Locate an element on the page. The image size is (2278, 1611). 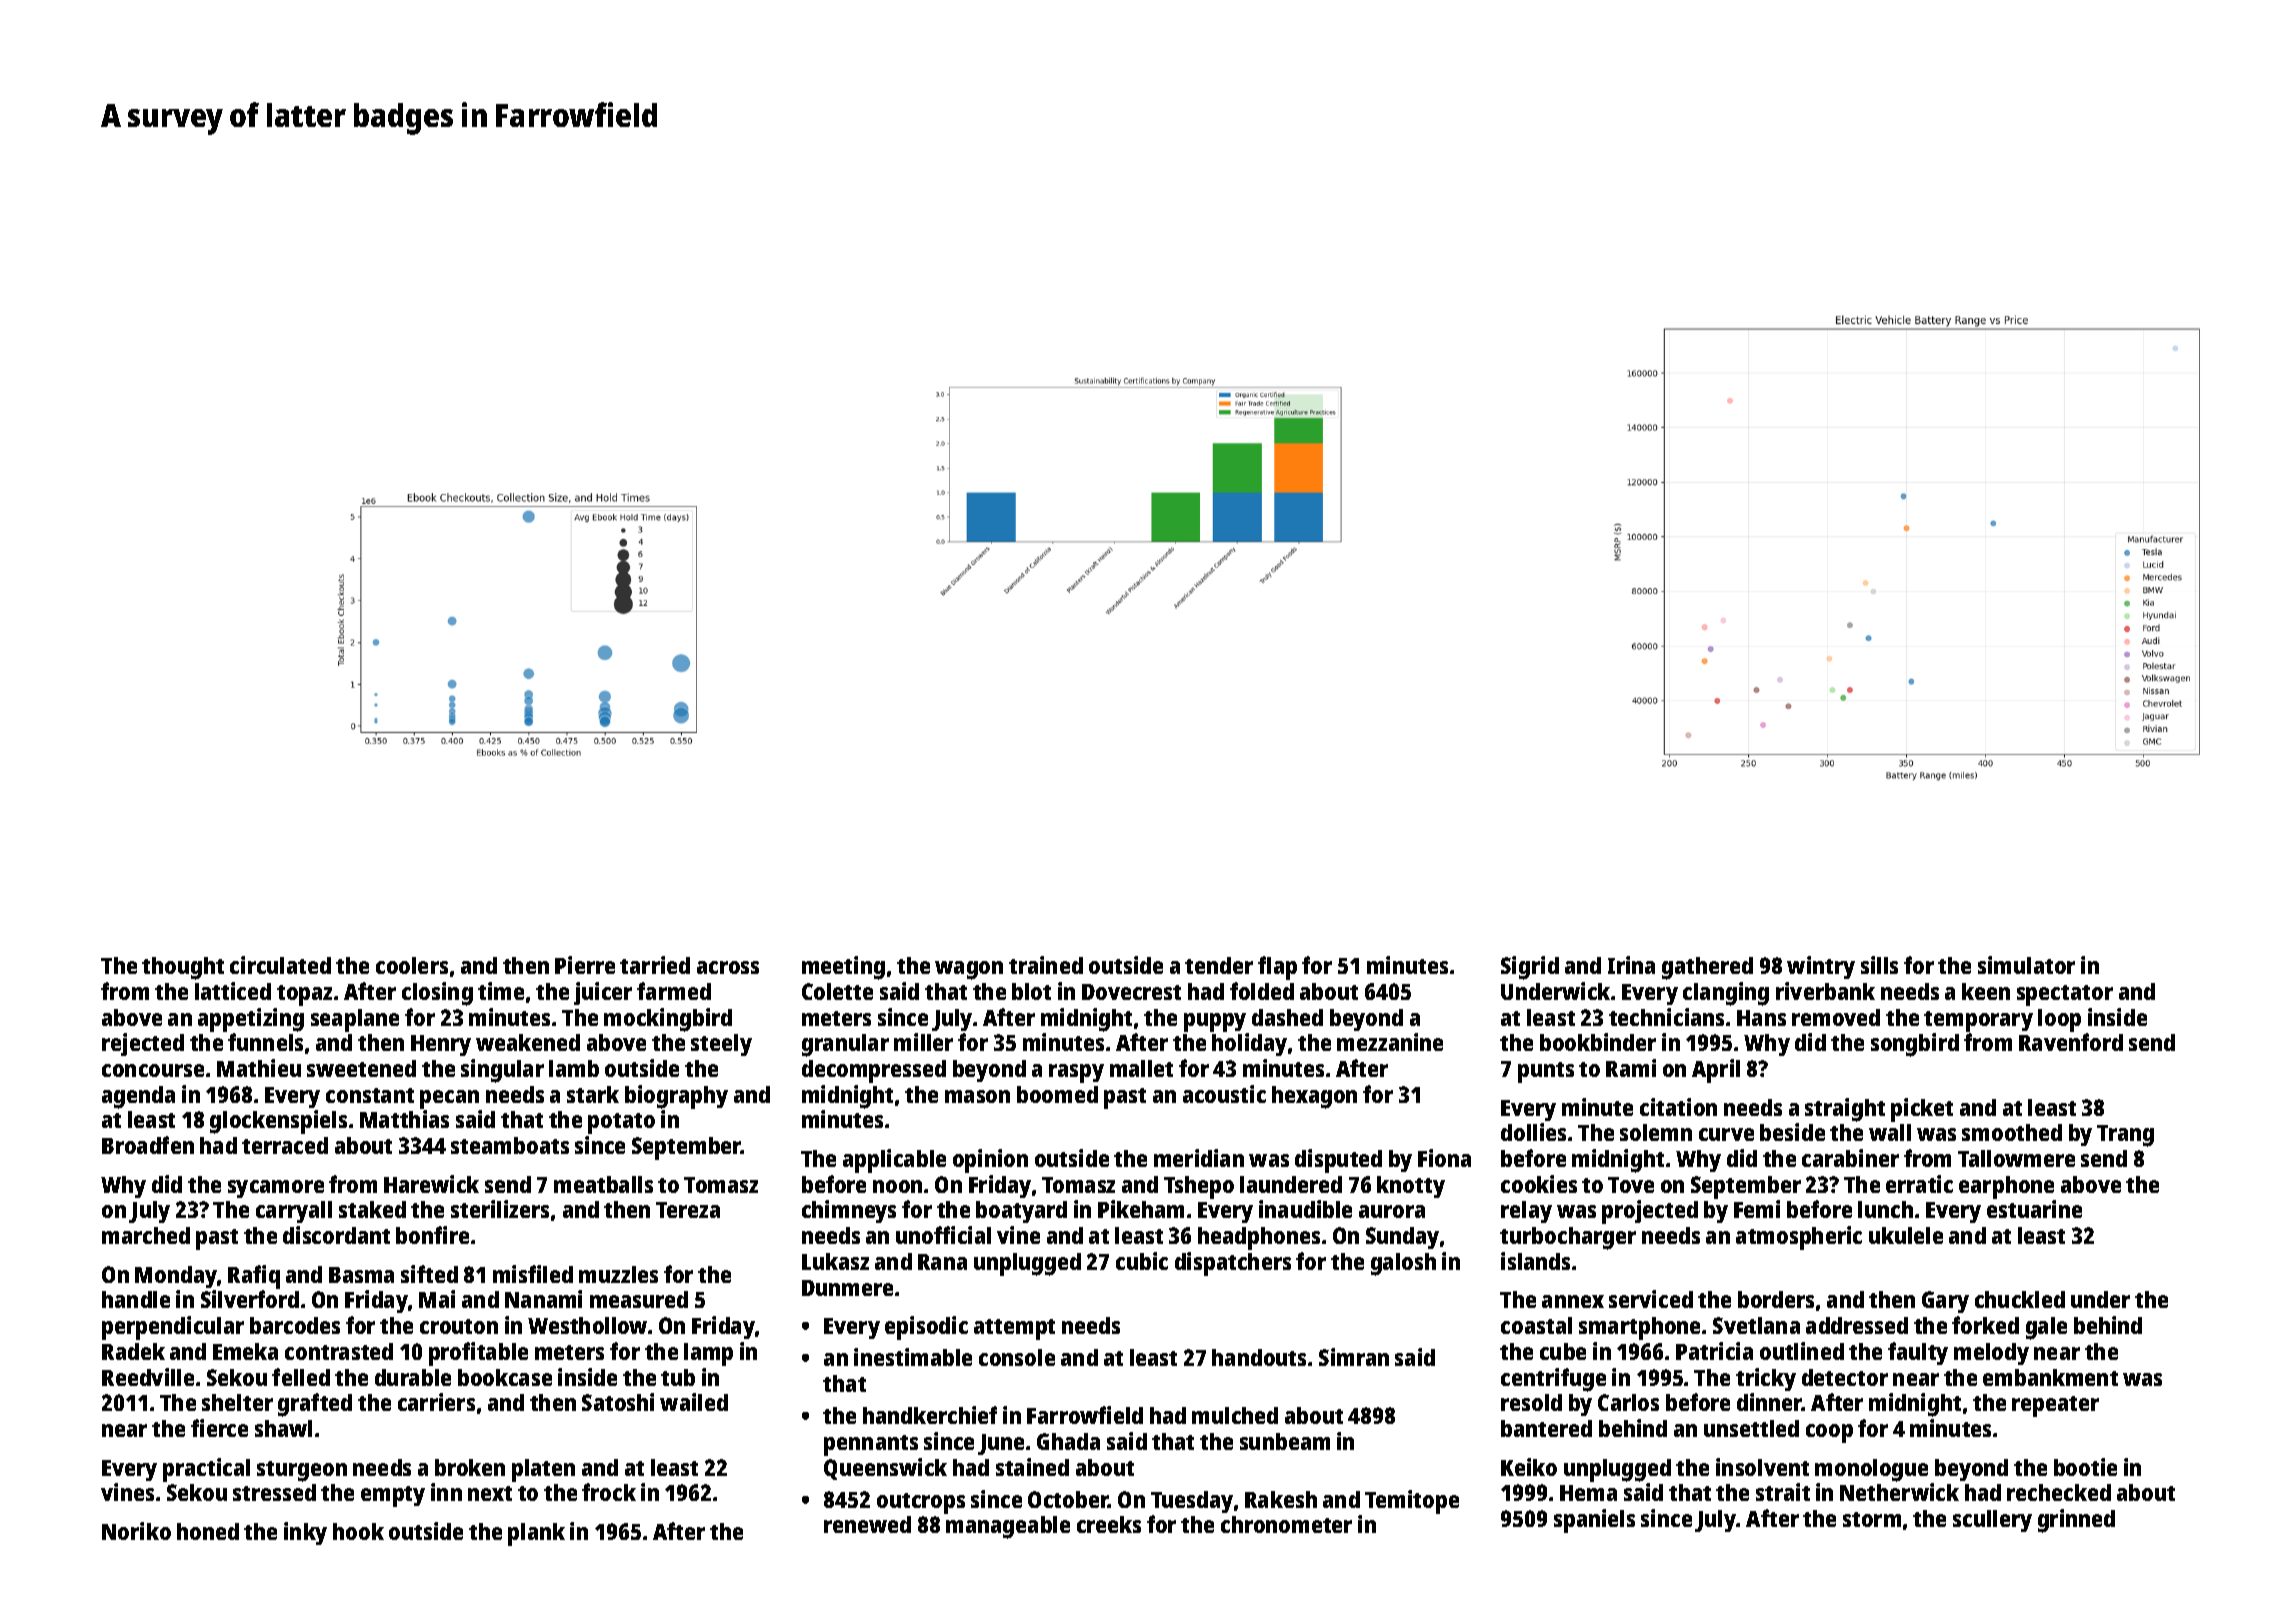
plank is located at coordinates (536, 1534).
